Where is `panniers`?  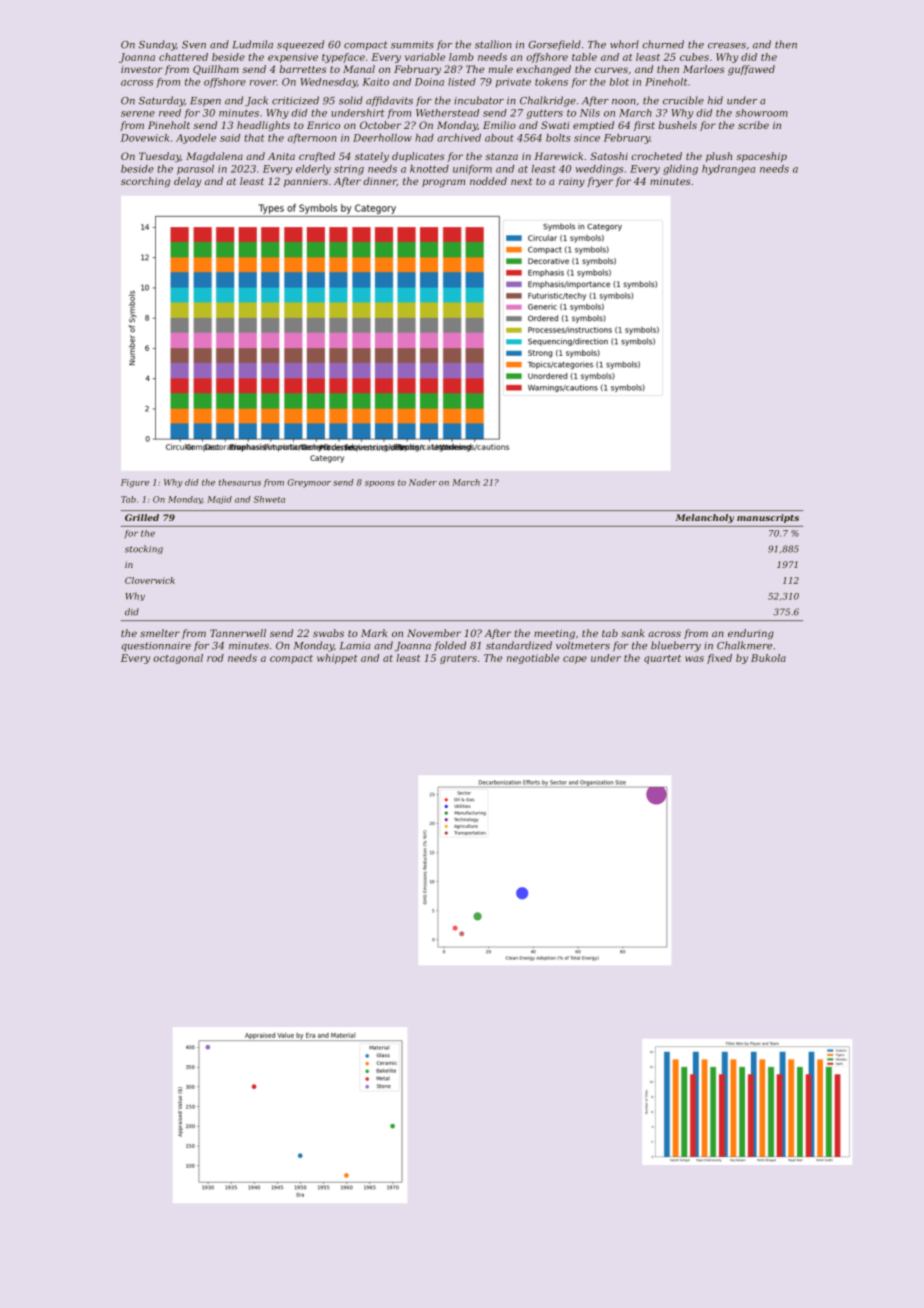
panniers is located at coordinates (306, 182).
